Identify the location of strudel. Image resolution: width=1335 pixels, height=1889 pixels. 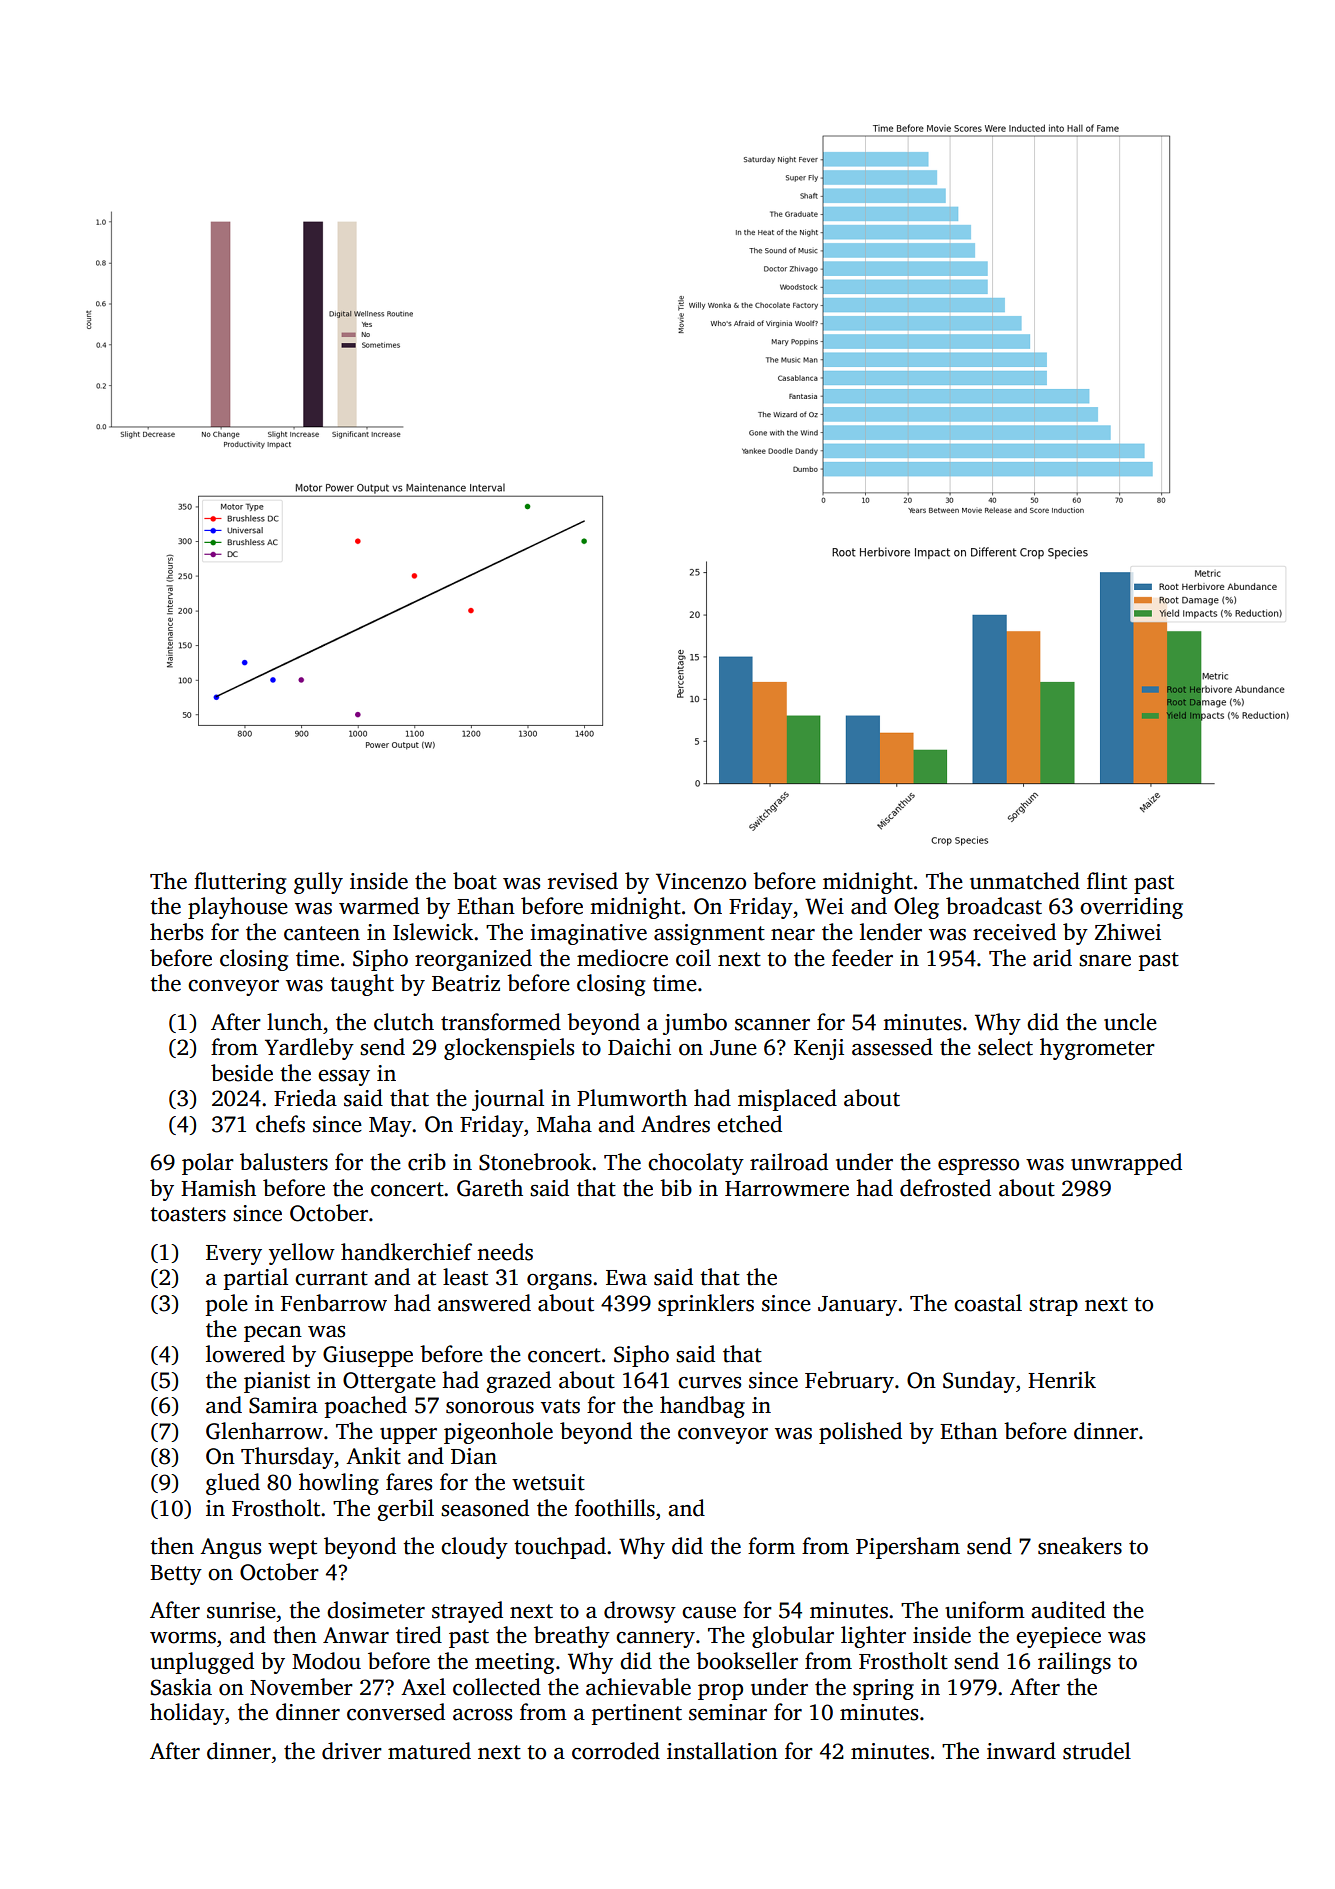
(1097, 1751).
